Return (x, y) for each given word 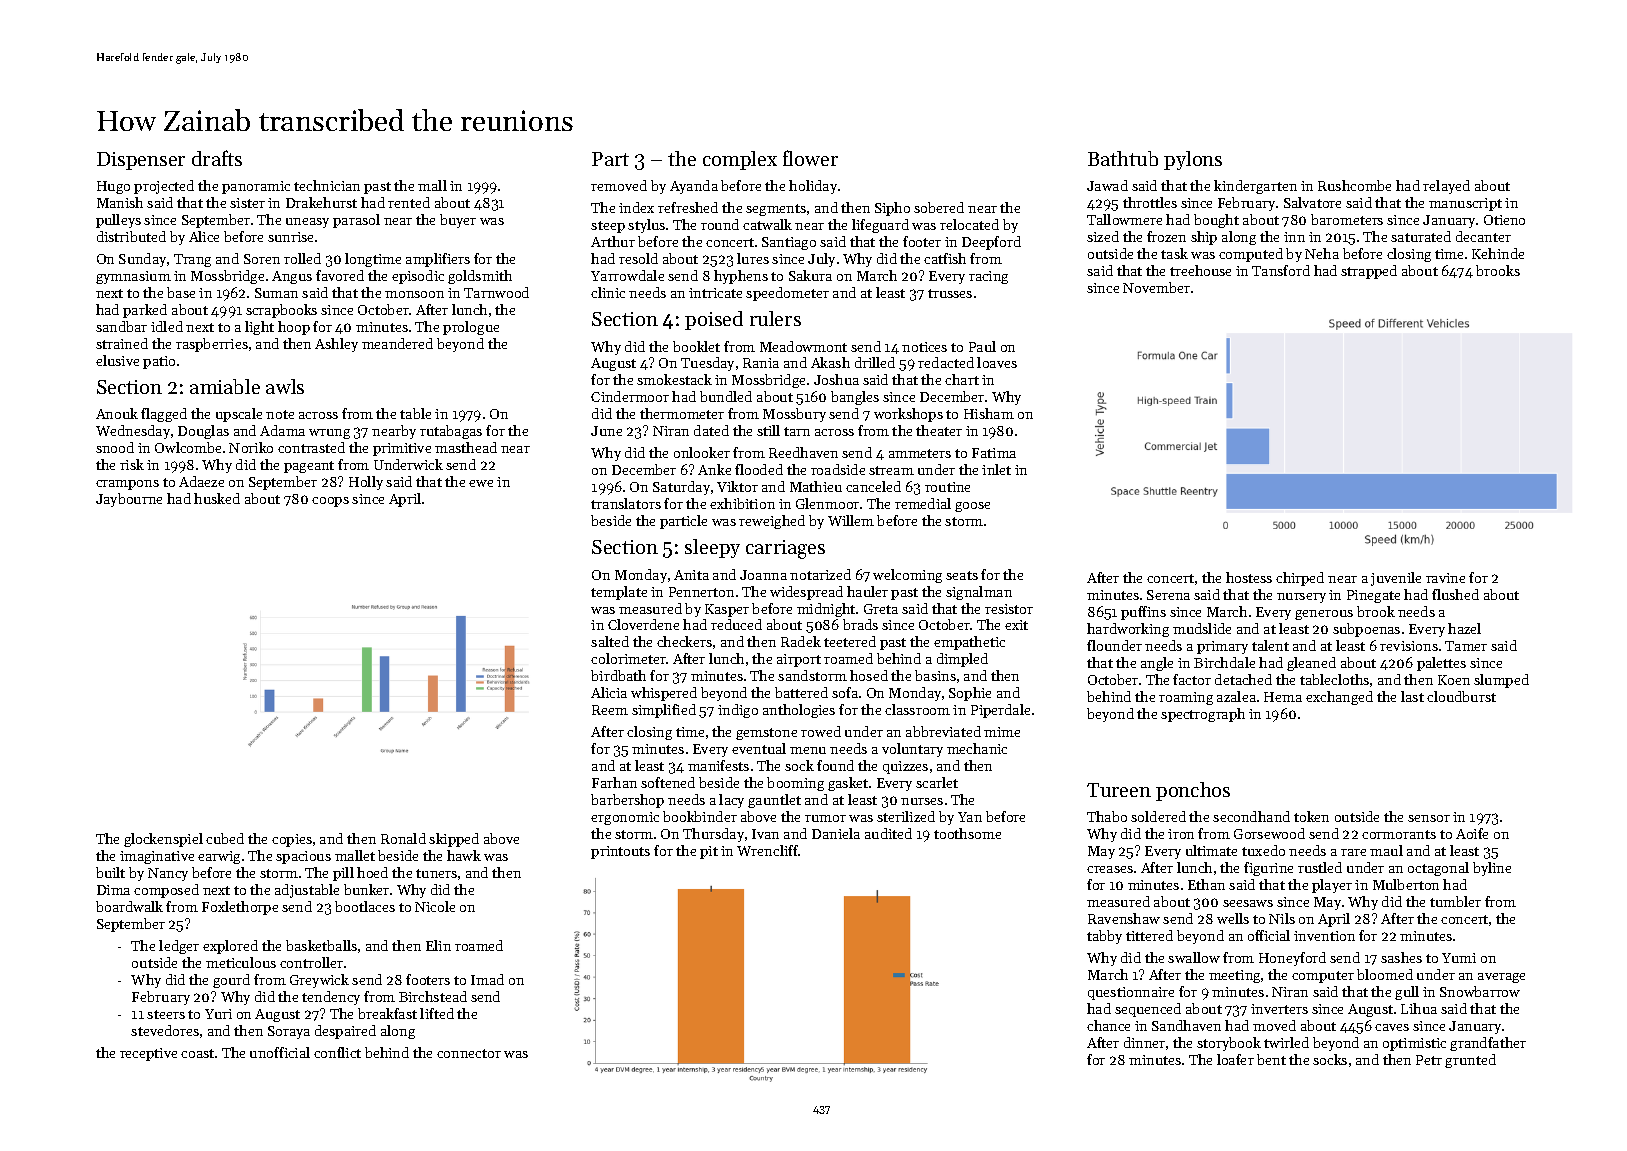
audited (888, 833)
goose (972, 507)
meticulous (241, 962)
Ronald (403, 838)
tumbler (1455, 901)
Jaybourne (129, 500)
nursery (1301, 598)
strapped (1369, 272)
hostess (1249, 577)
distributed (131, 236)
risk (132, 464)
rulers (775, 318)
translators (626, 503)
